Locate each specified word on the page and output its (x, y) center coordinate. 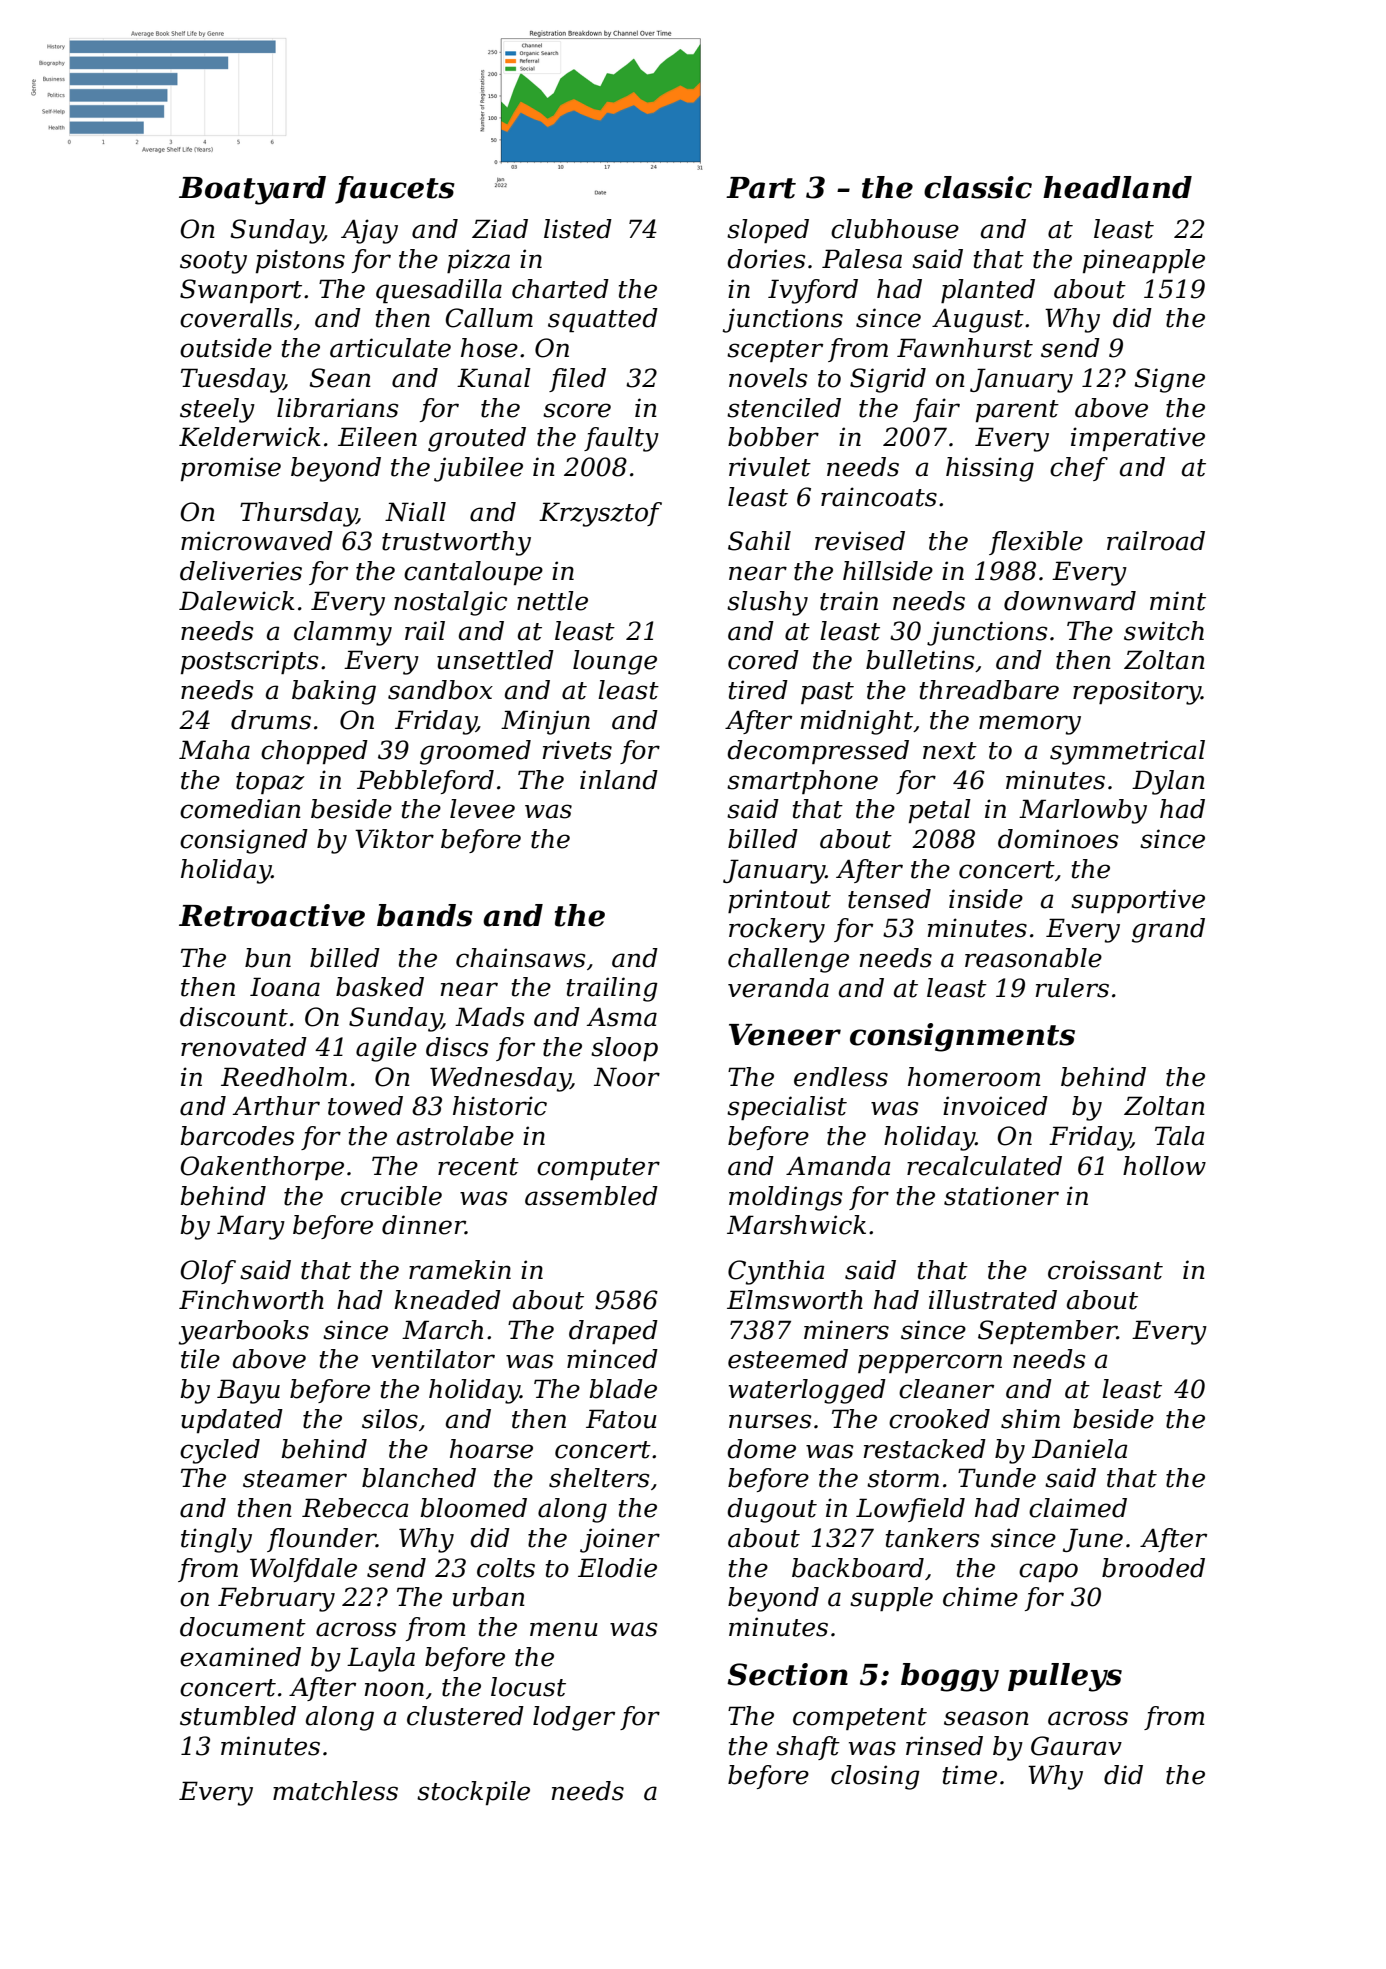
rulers (1072, 988)
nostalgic (450, 603)
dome (761, 1449)
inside (986, 899)
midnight (857, 722)
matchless (335, 1791)
